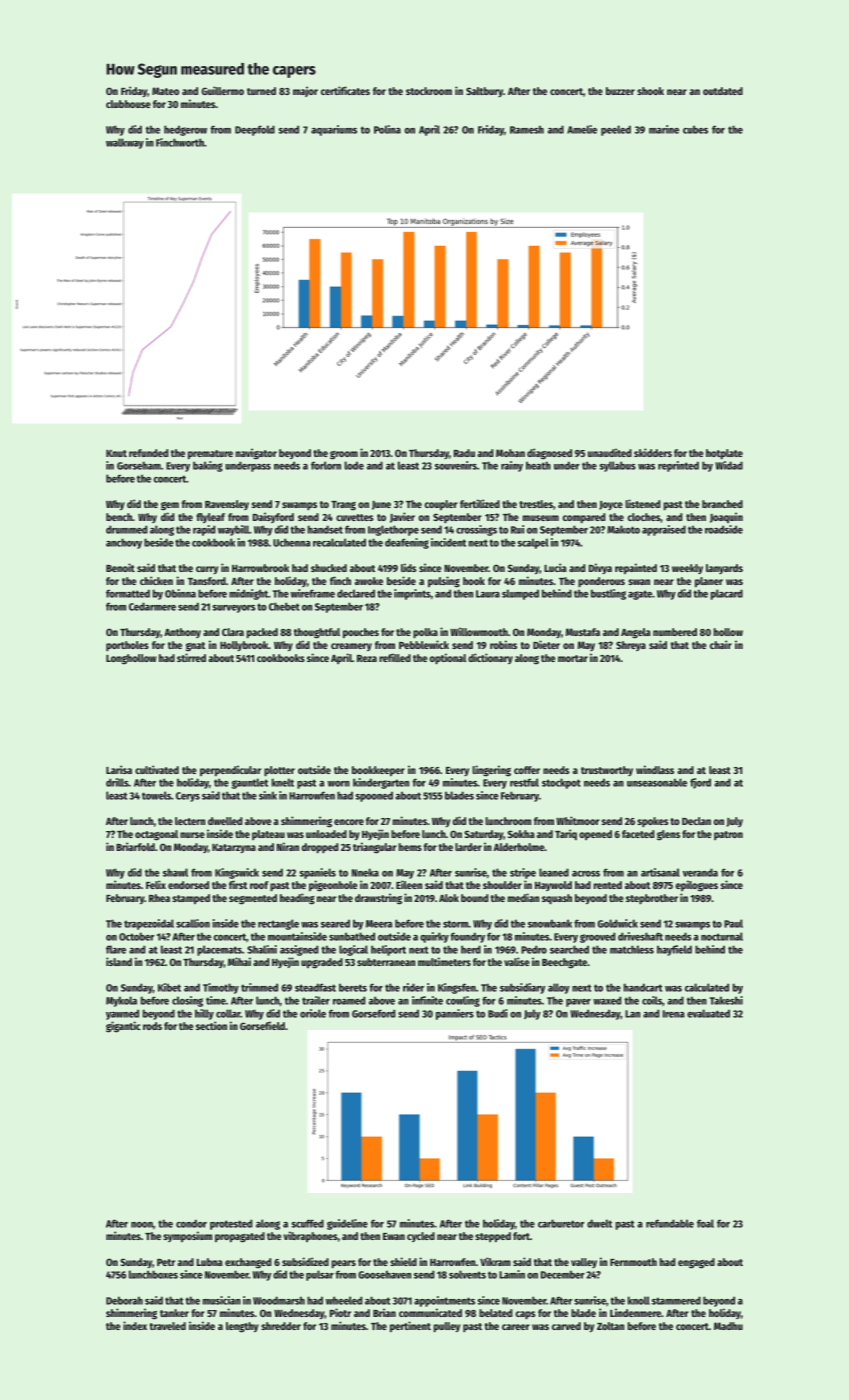  Describe the element at coordinates (670, 1223) in the image. I see `refundable` at that location.
